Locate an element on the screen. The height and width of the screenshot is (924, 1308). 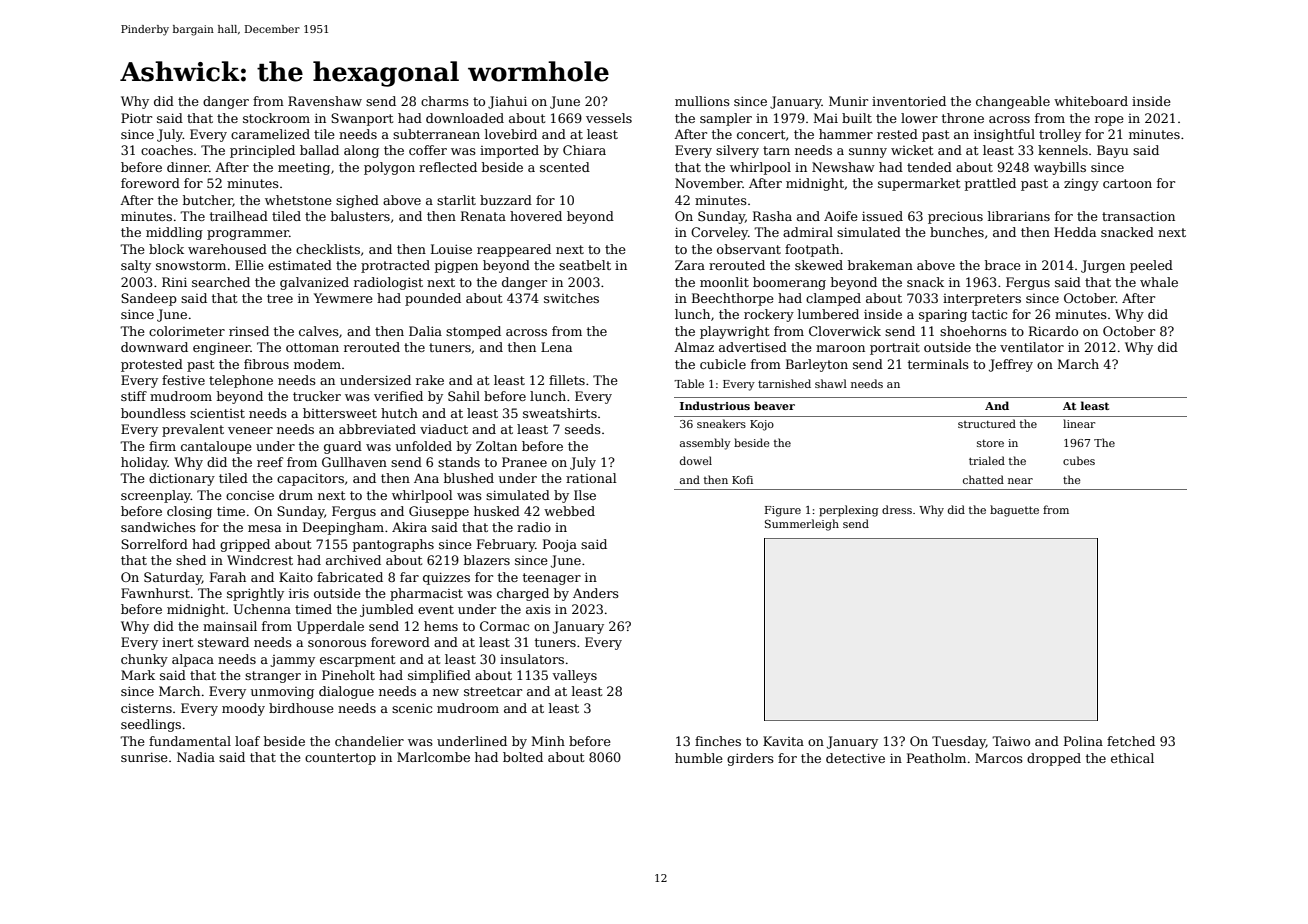
meeting is located at coordinates (304, 169).
